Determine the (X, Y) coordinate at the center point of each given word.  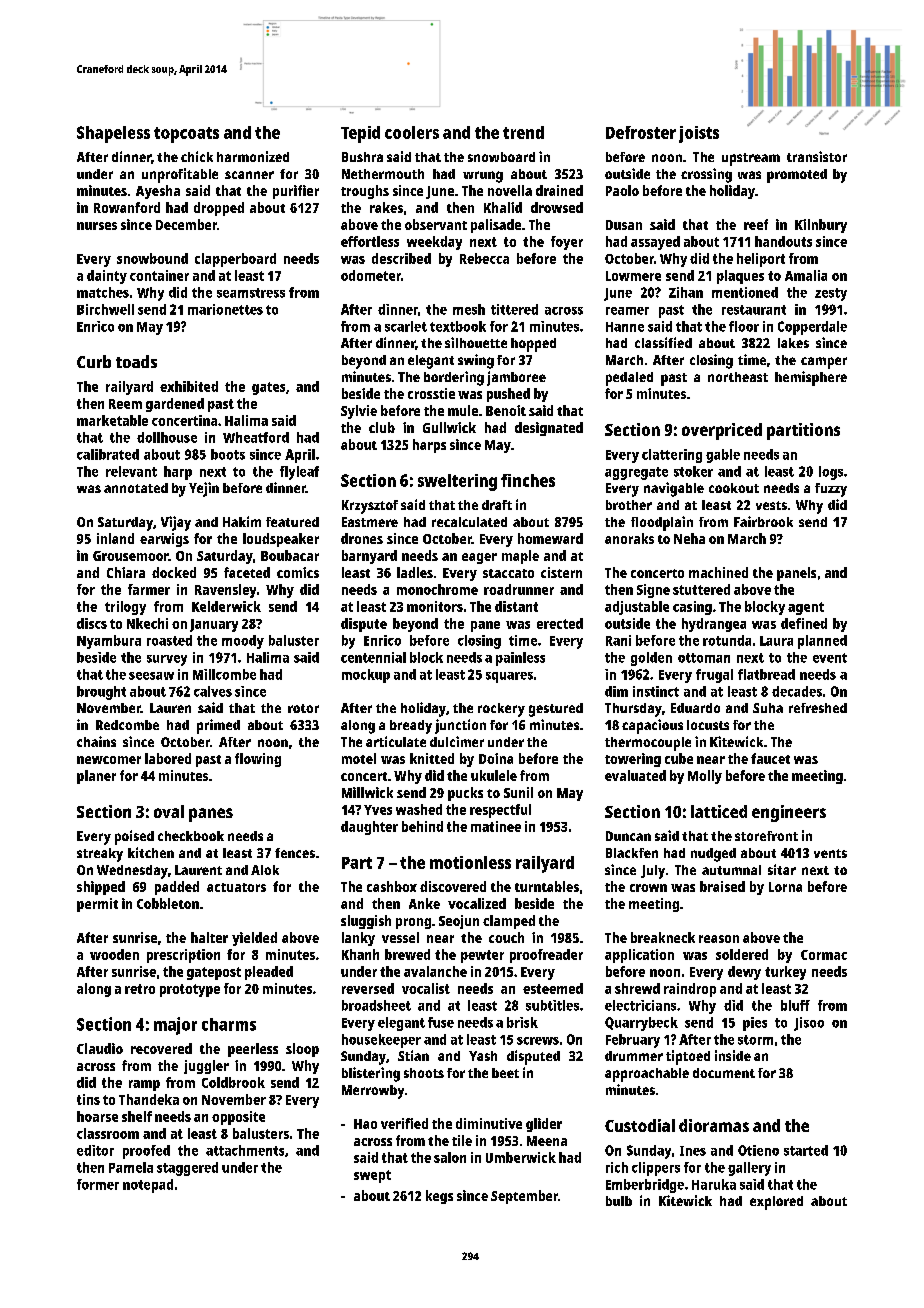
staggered (187, 1169)
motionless (470, 862)
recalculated (469, 522)
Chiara (126, 572)
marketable (112, 420)
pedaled (629, 379)
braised (722, 886)
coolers (412, 132)
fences (295, 853)
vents (830, 853)
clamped (509, 922)
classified (663, 342)
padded (177, 888)
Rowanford (127, 207)
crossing (706, 175)
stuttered (701, 589)
